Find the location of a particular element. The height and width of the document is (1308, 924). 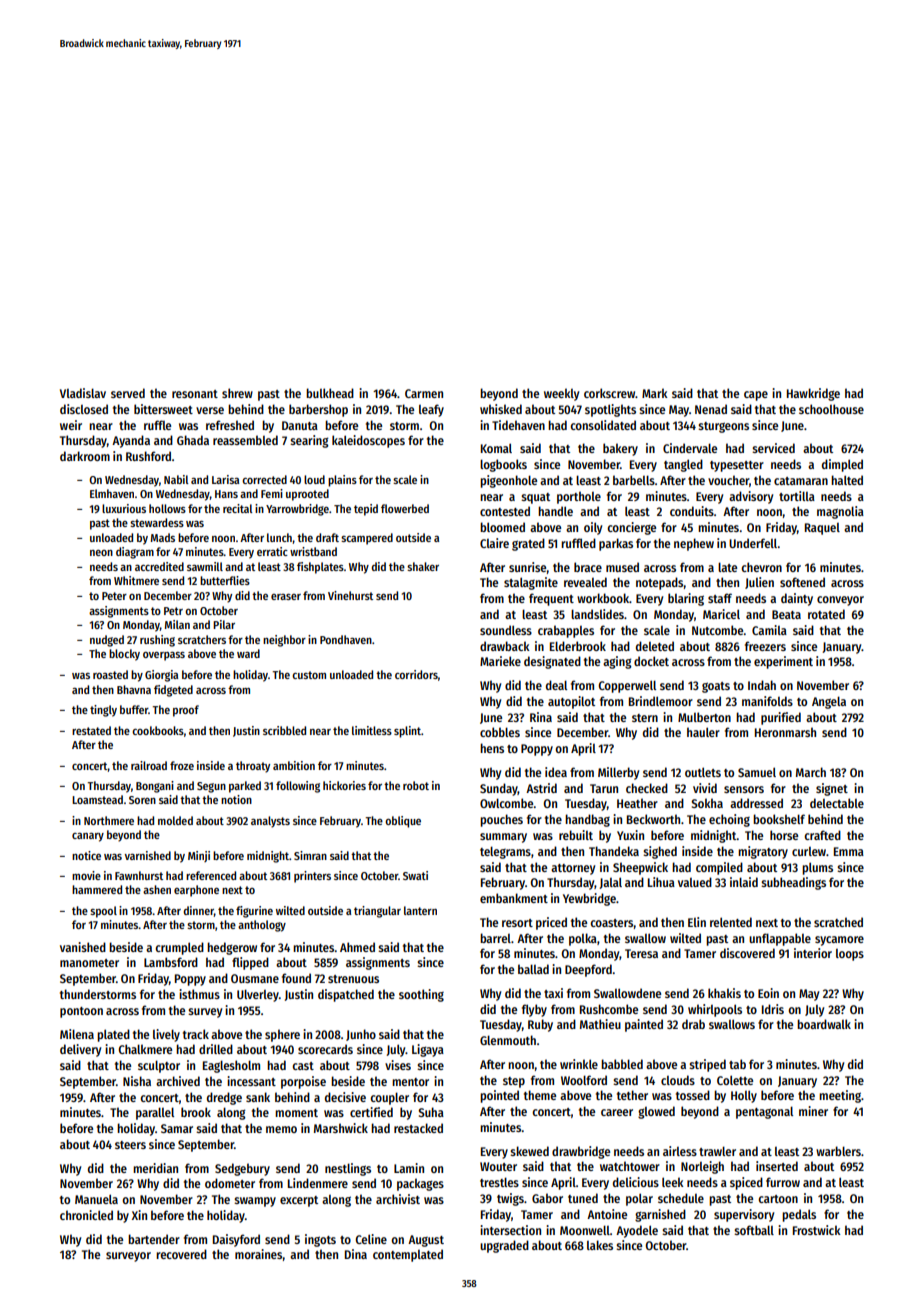

meeting is located at coordinates (840, 1096).
